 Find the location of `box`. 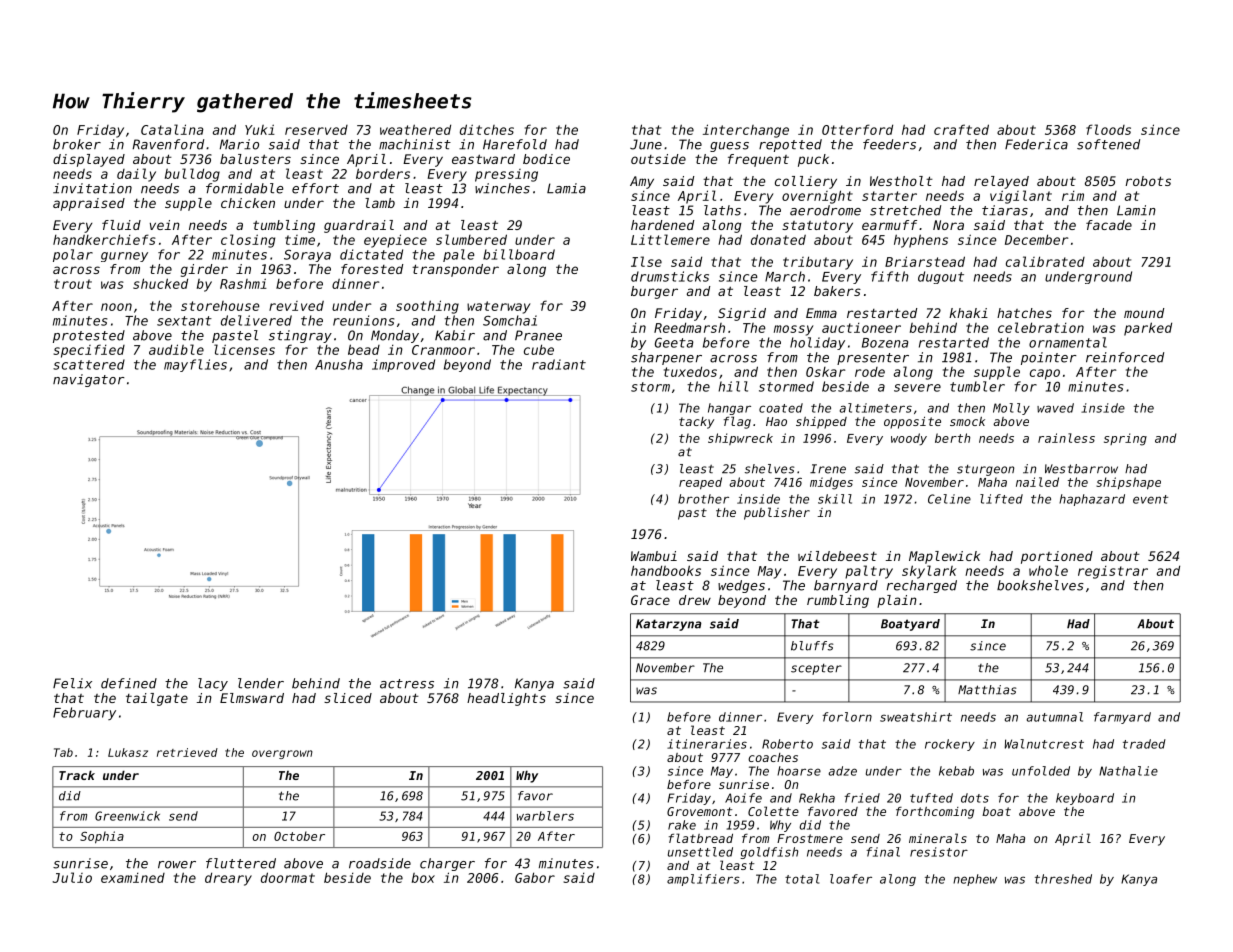

box is located at coordinates (423, 878).
